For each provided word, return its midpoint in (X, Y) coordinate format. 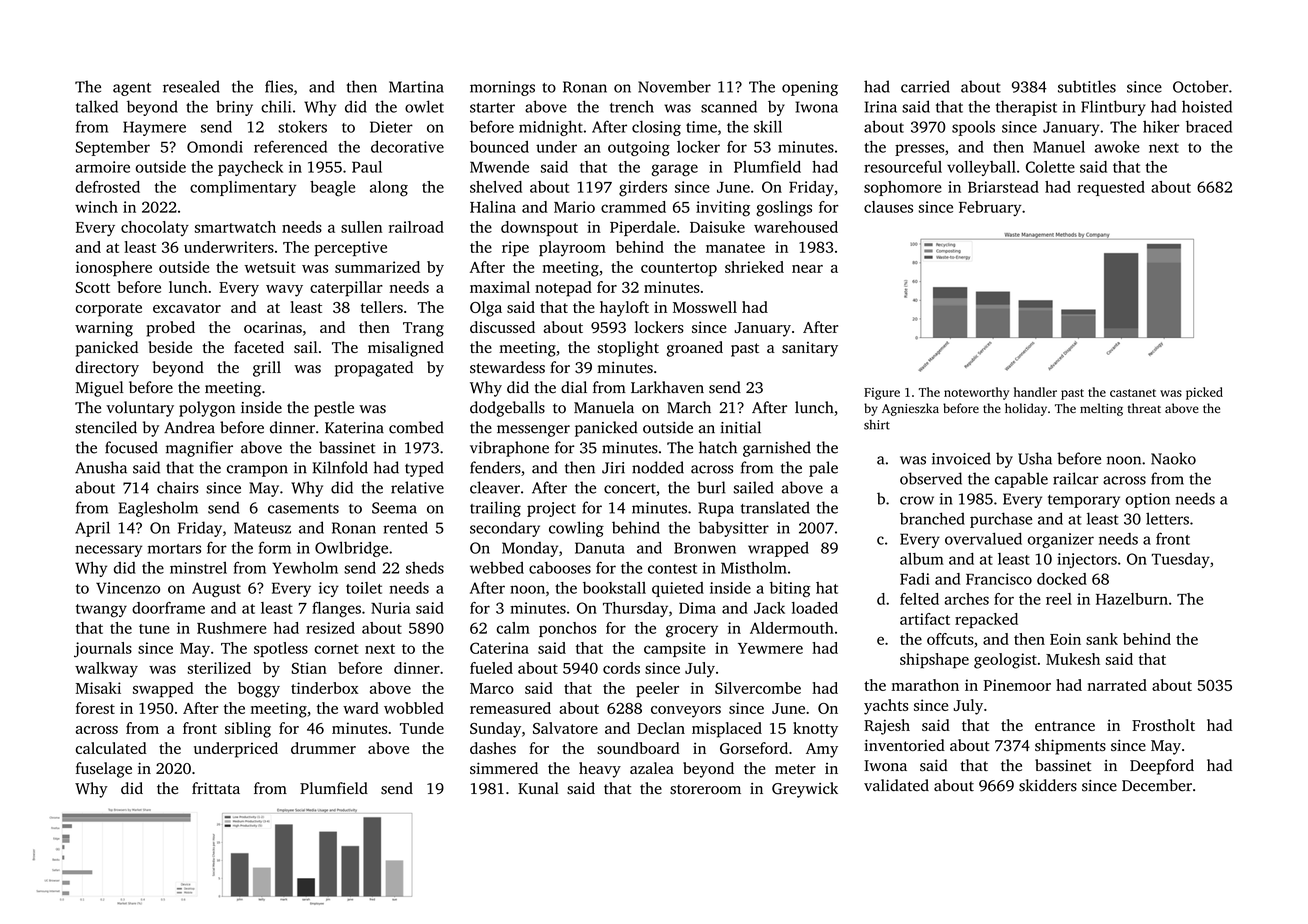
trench (632, 106)
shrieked (754, 267)
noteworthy (976, 393)
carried (925, 86)
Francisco (999, 579)
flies (279, 86)
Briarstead (1003, 187)
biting (790, 589)
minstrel (198, 568)
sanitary (810, 349)
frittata (216, 788)
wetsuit (270, 267)
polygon (207, 409)
